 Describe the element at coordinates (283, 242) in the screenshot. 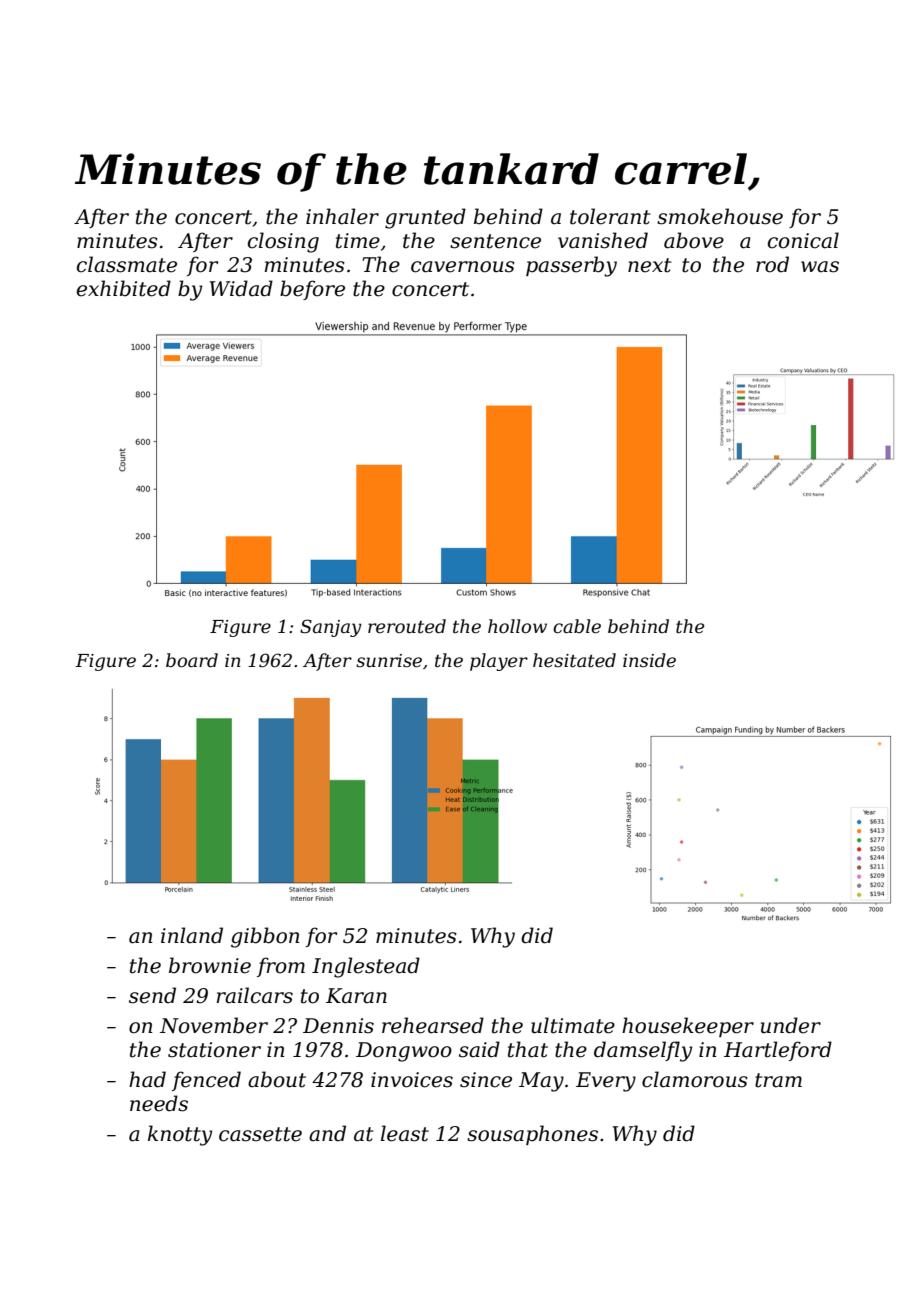

I see `closing` at that location.
